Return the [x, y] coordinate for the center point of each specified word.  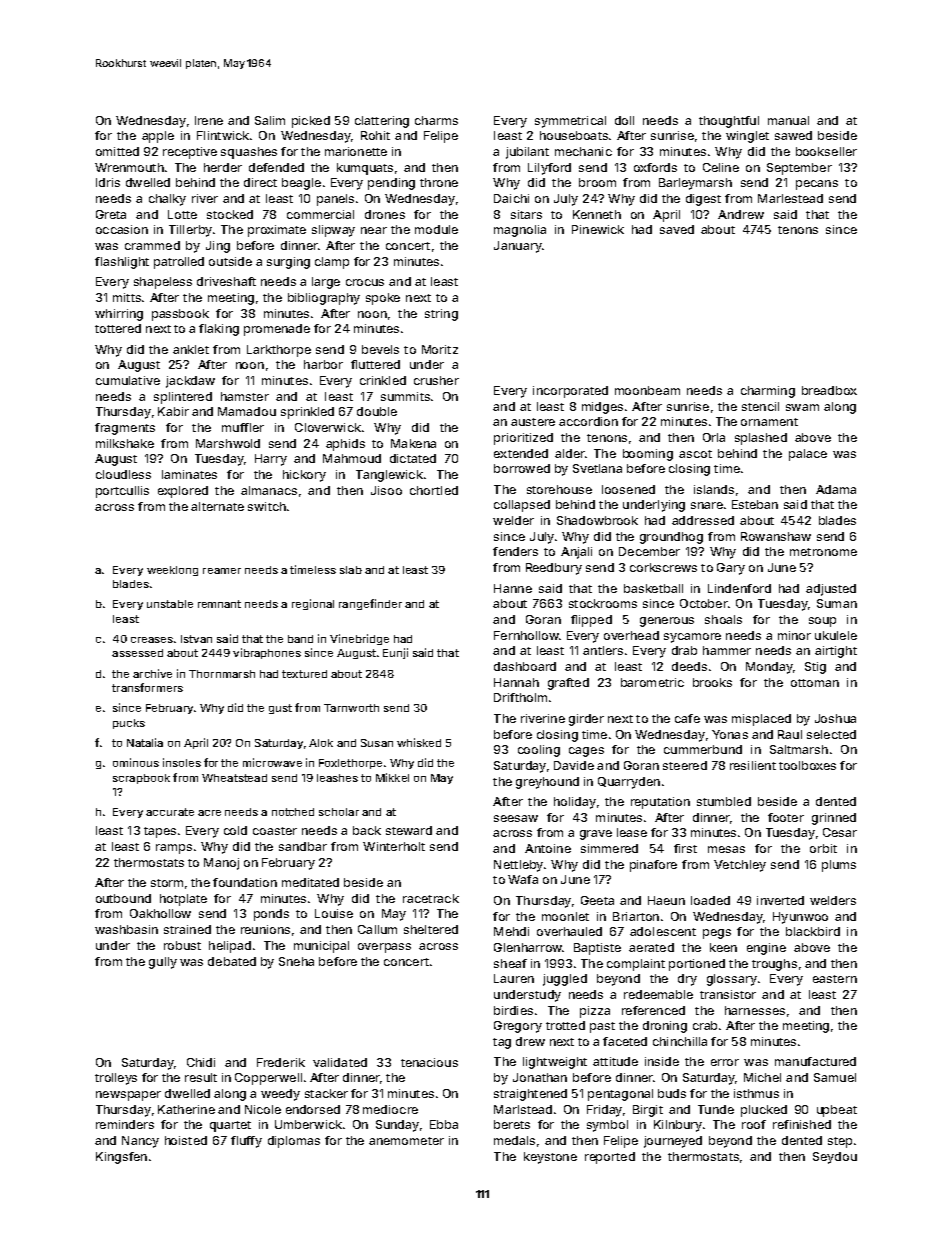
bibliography [324, 299]
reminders [125, 1124]
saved [677, 229]
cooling [539, 751]
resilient [753, 765]
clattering [382, 122]
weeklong [172, 571]
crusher [436, 380]
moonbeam [647, 390]
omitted [117, 151]
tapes [160, 832]
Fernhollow [526, 635]
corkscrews [663, 567]
